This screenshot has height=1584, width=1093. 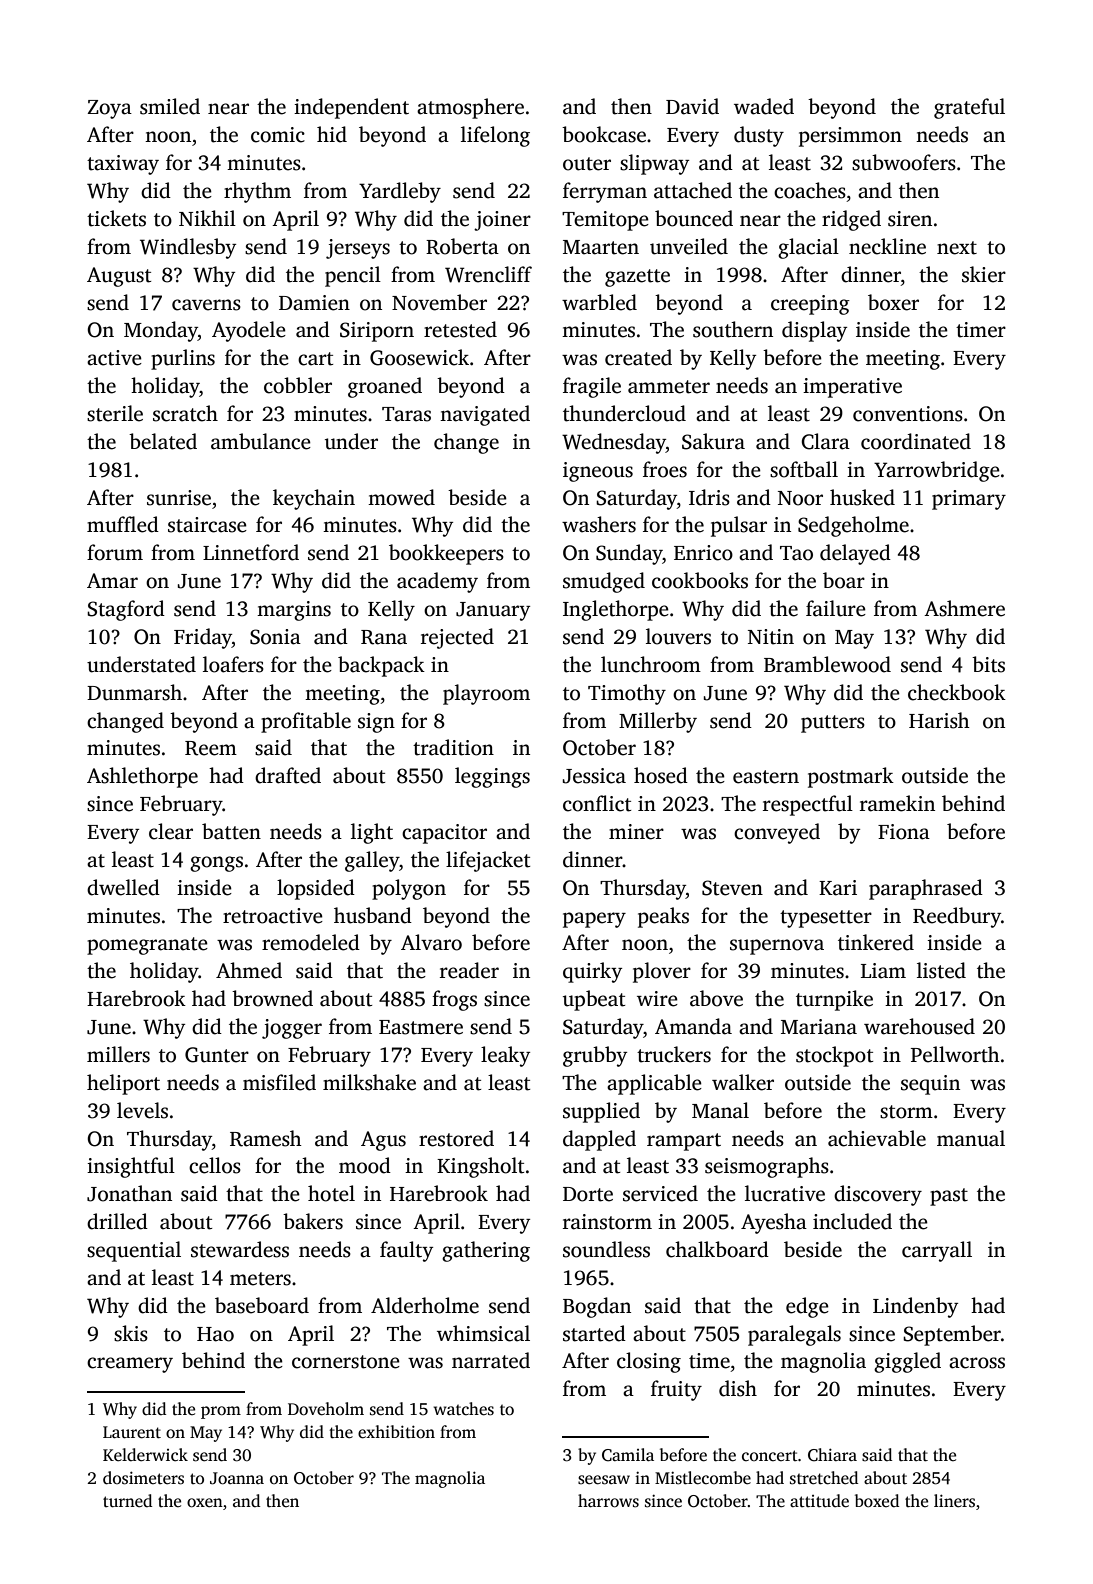 What do you see at coordinates (949, 1197) in the screenshot?
I see `past` at bounding box center [949, 1197].
